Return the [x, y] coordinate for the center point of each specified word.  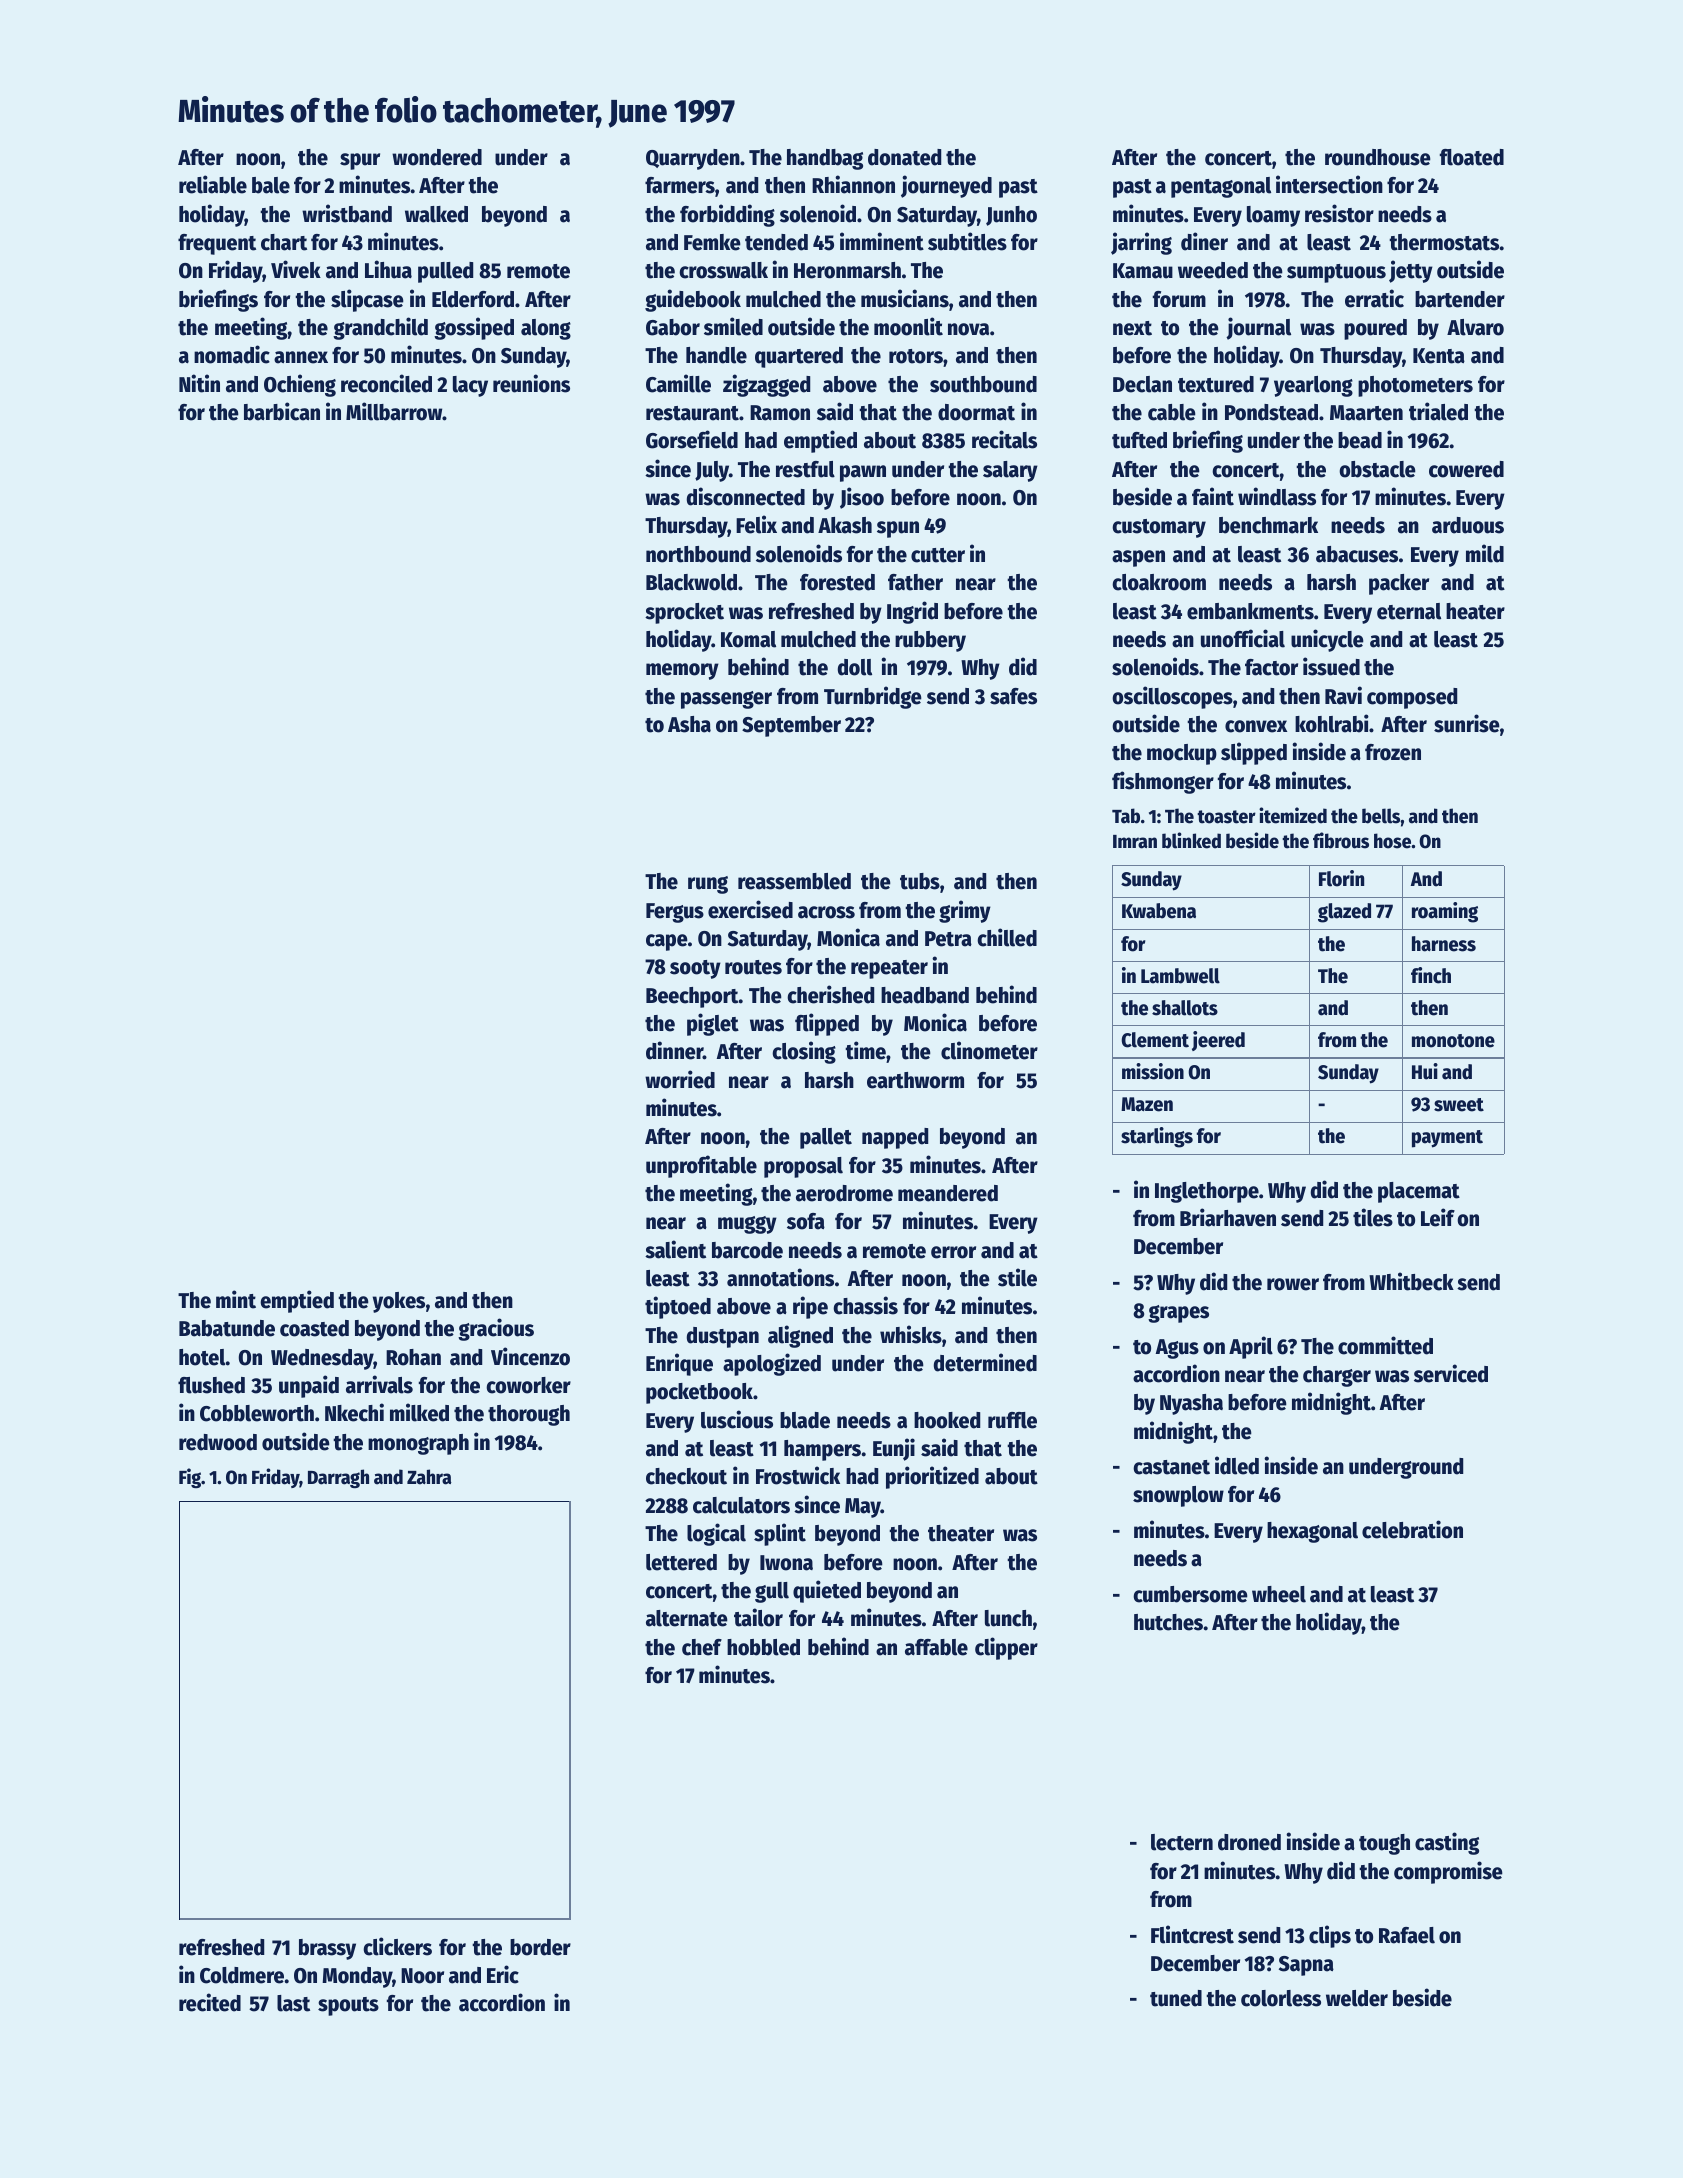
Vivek [296, 269]
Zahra [429, 1477]
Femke [712, 242]
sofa [806, 1221]
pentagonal [1221, 187]
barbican [282, 411]
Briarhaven [1228, 1217]
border [540, 1947]
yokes [399, 1302]
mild [1485, 553]
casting [1447, 1843]
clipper [1006, 1648]
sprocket [684, 613]
